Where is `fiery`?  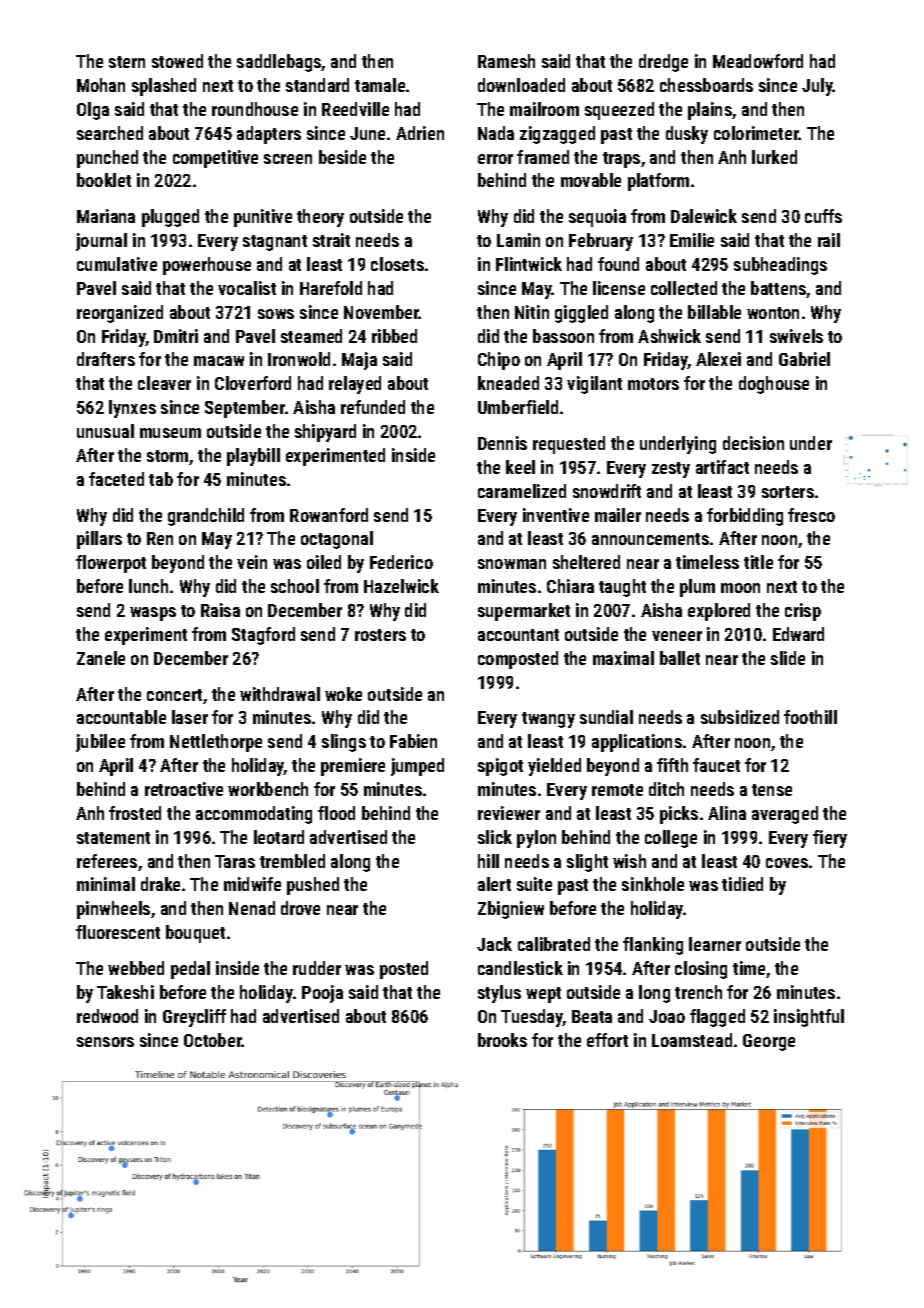
fiery is located at coordinates (830, 839).
